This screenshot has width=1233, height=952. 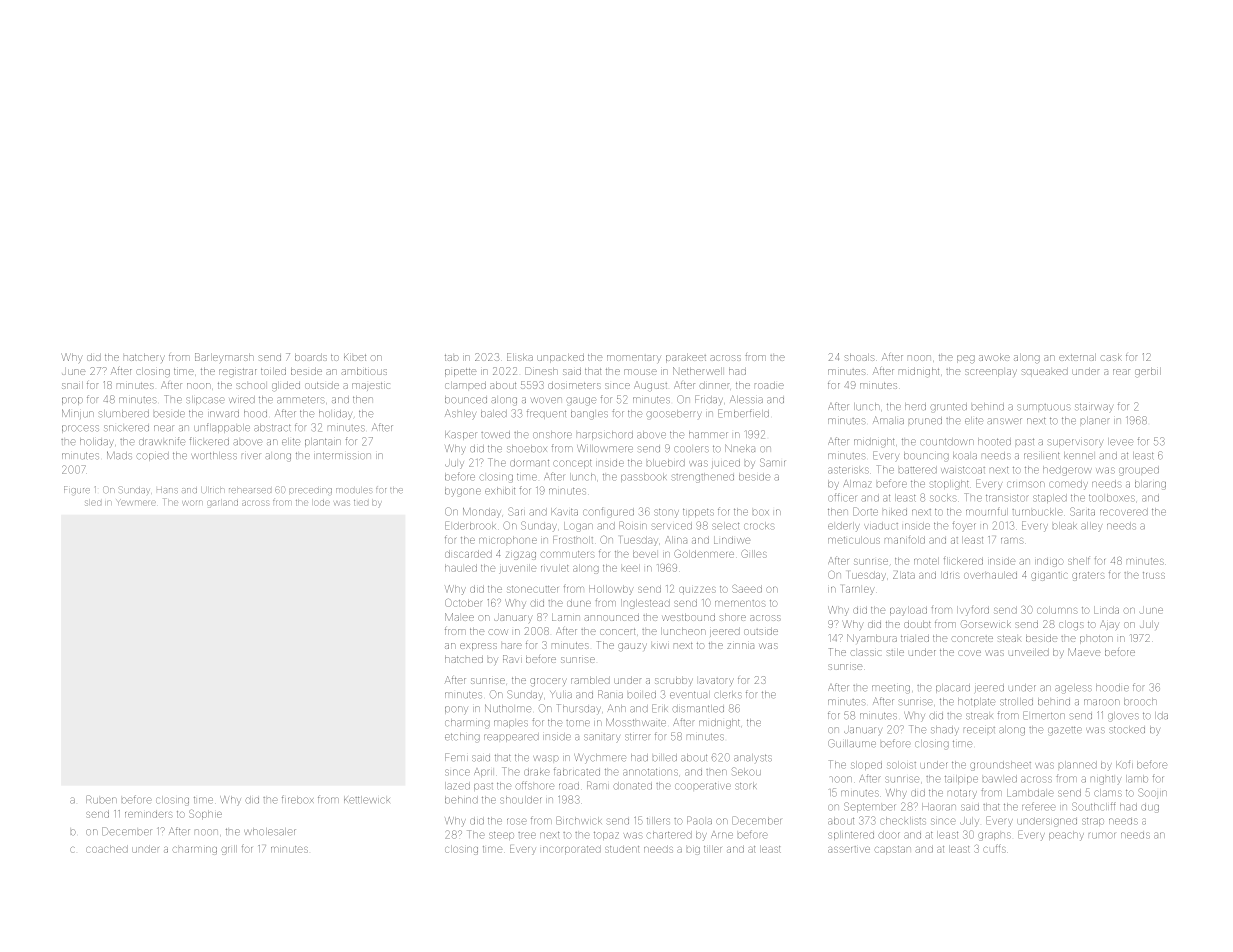 What do you see at coordinates (908, 611) in the screenshot?
I see `payload` at bounding box center [908, 611].
